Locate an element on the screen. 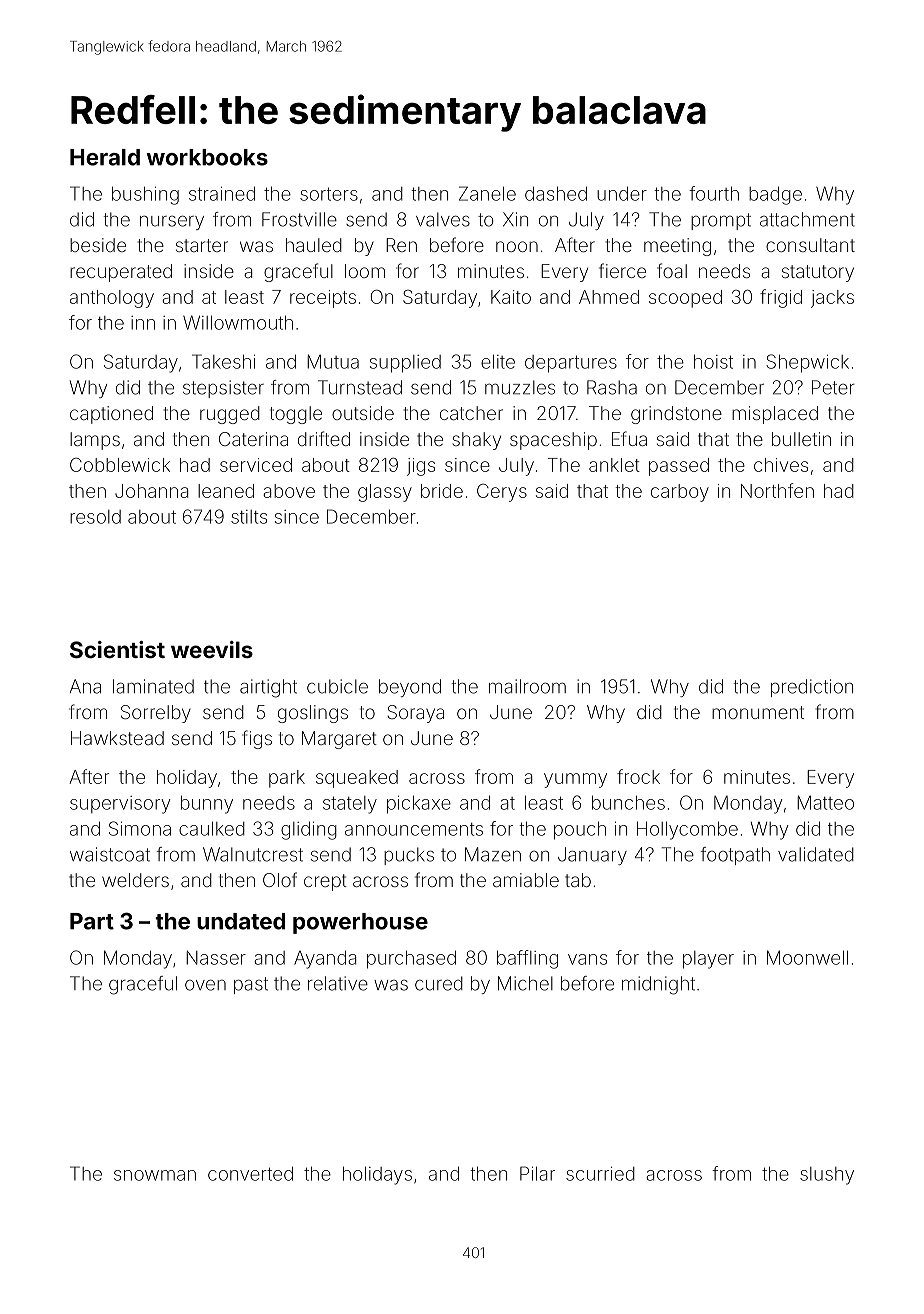 This screenshot has height=1314, width=924. Kaito is located at coordinates (511, 297).
